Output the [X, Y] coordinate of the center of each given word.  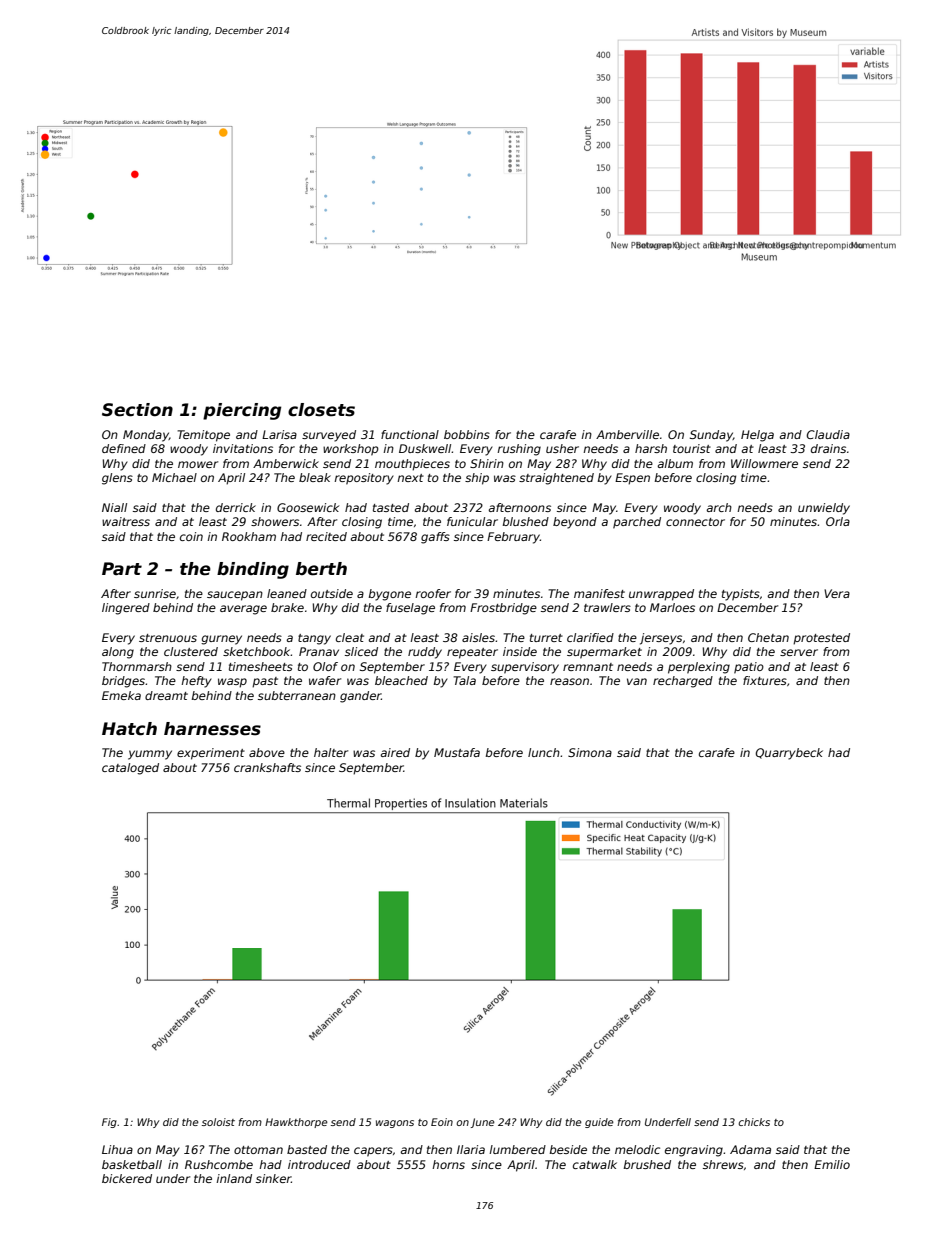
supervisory [525, 668]
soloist [218, 1122]
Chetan [768, 637]
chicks [754, 1122]
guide [599, 1123]
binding [253, 570]
